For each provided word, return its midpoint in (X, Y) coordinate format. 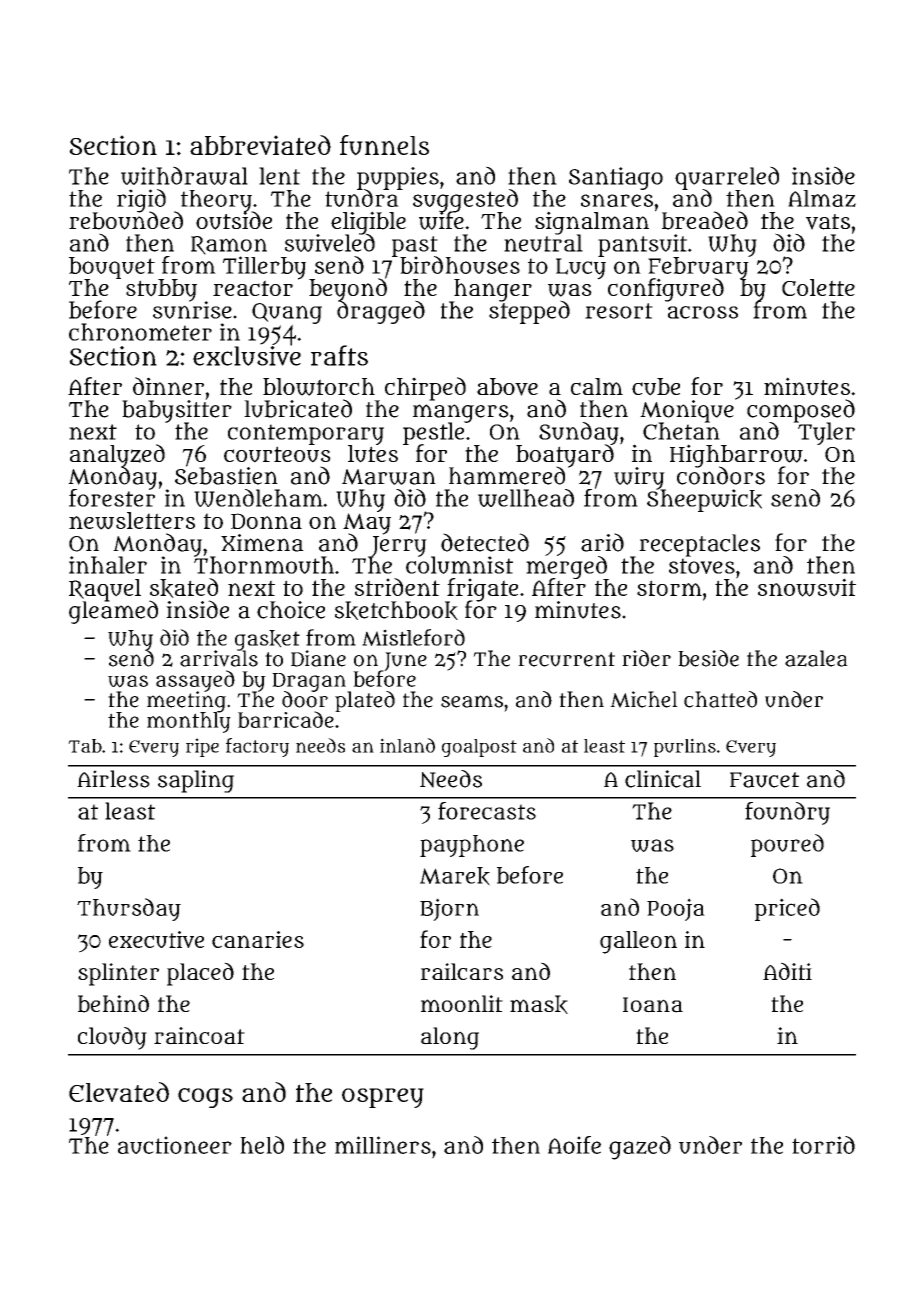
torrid (823, 1145)
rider (646, 658)
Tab (85, 746)
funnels (384, 145)
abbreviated (260, 145)
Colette (818, 287)
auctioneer (175, 1145)
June (404, 661)
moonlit (462, 1003)
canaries (258, 939)
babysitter (177, 411)
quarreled (727, 177)
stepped (529, 312)
